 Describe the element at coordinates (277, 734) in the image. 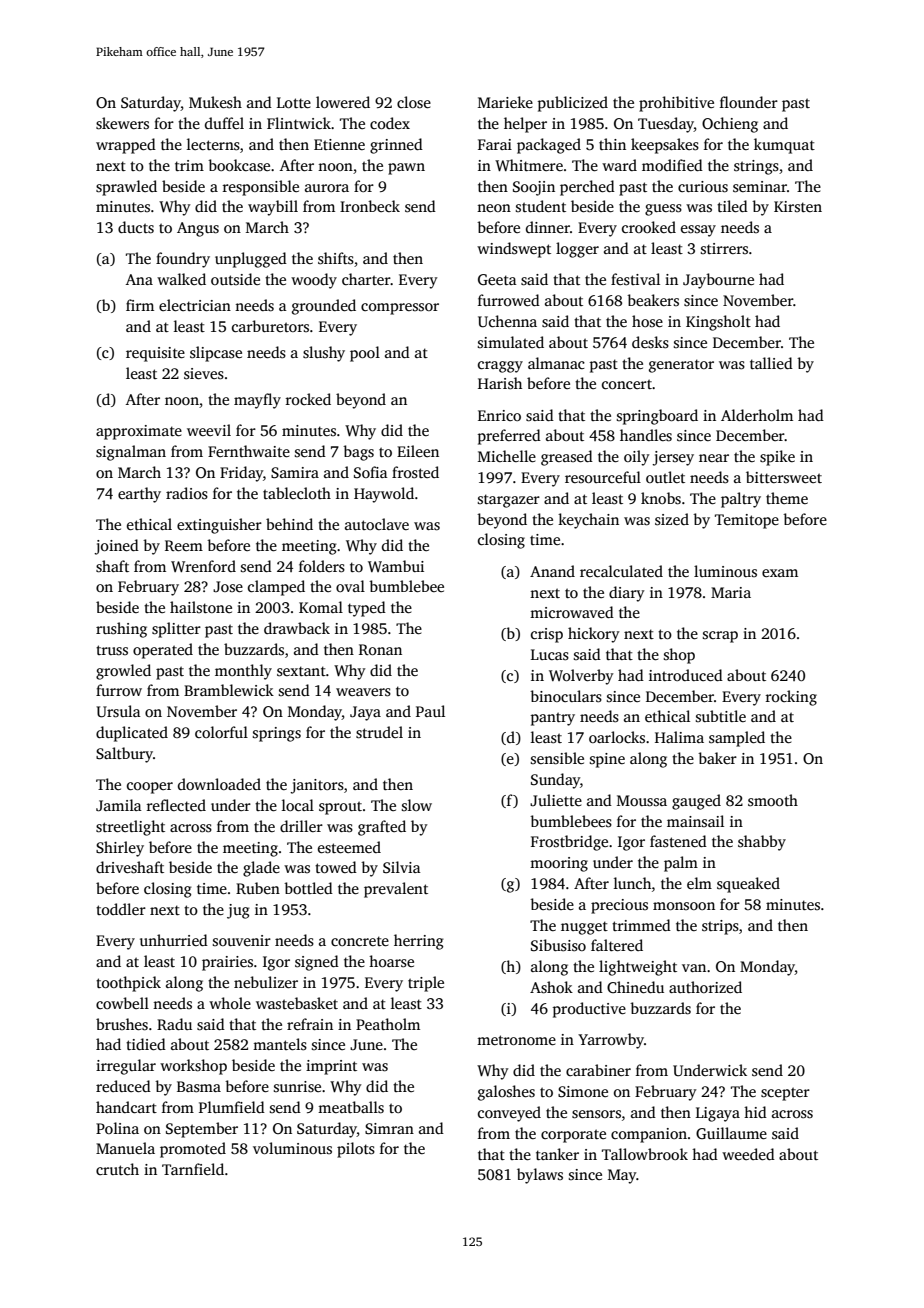

I see `springs` at that location.
